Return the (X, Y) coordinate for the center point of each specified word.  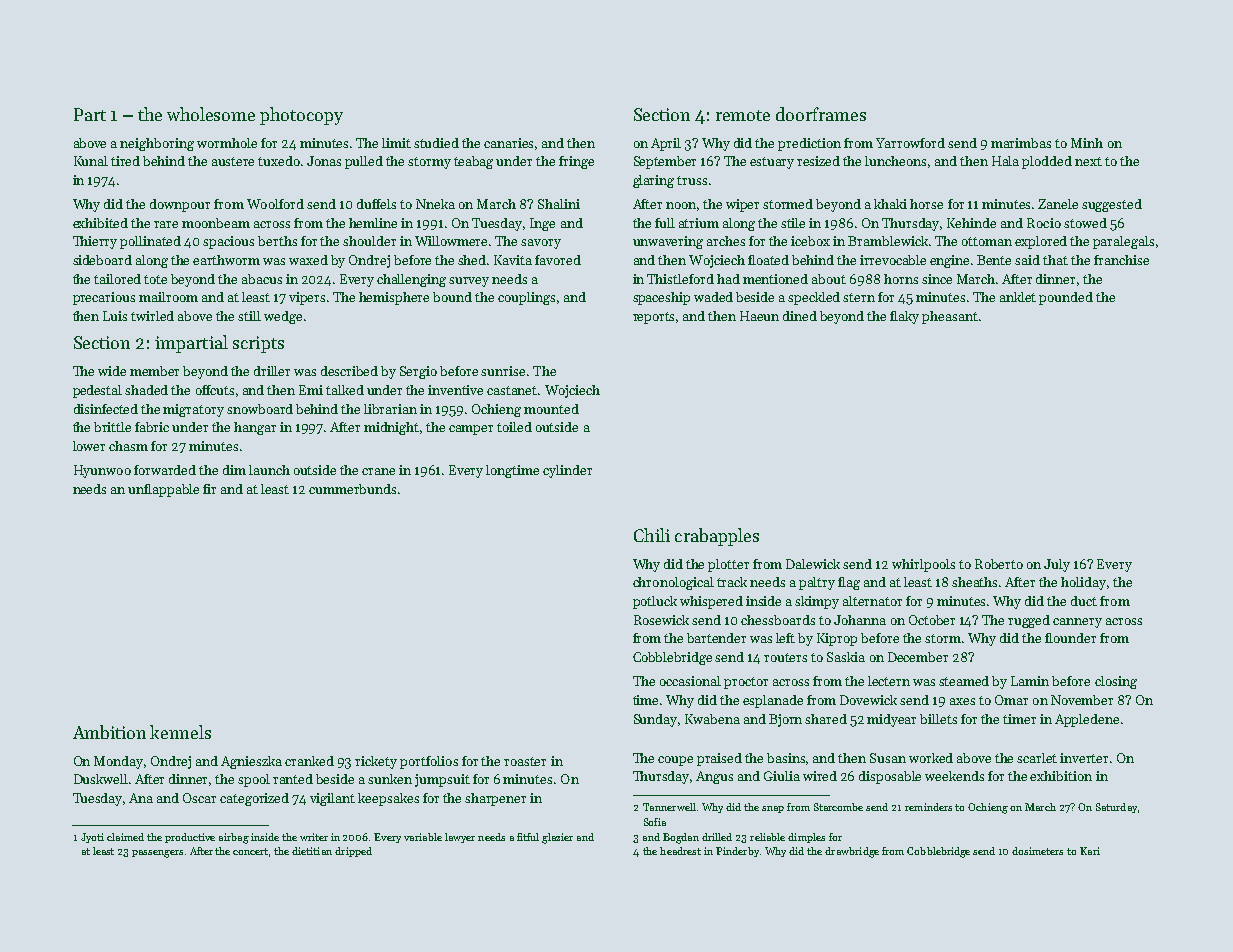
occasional (690, 681)
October (932, 620)
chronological (673, 583)
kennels (180, 732)
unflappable (163, 490)
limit (396, 143)
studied (436, 143)
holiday (1083, 583)
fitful (528, 837)
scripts (258, 344)
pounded (1066, 298)
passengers (157, 854)
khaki (890, 204)
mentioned (775, 279)
